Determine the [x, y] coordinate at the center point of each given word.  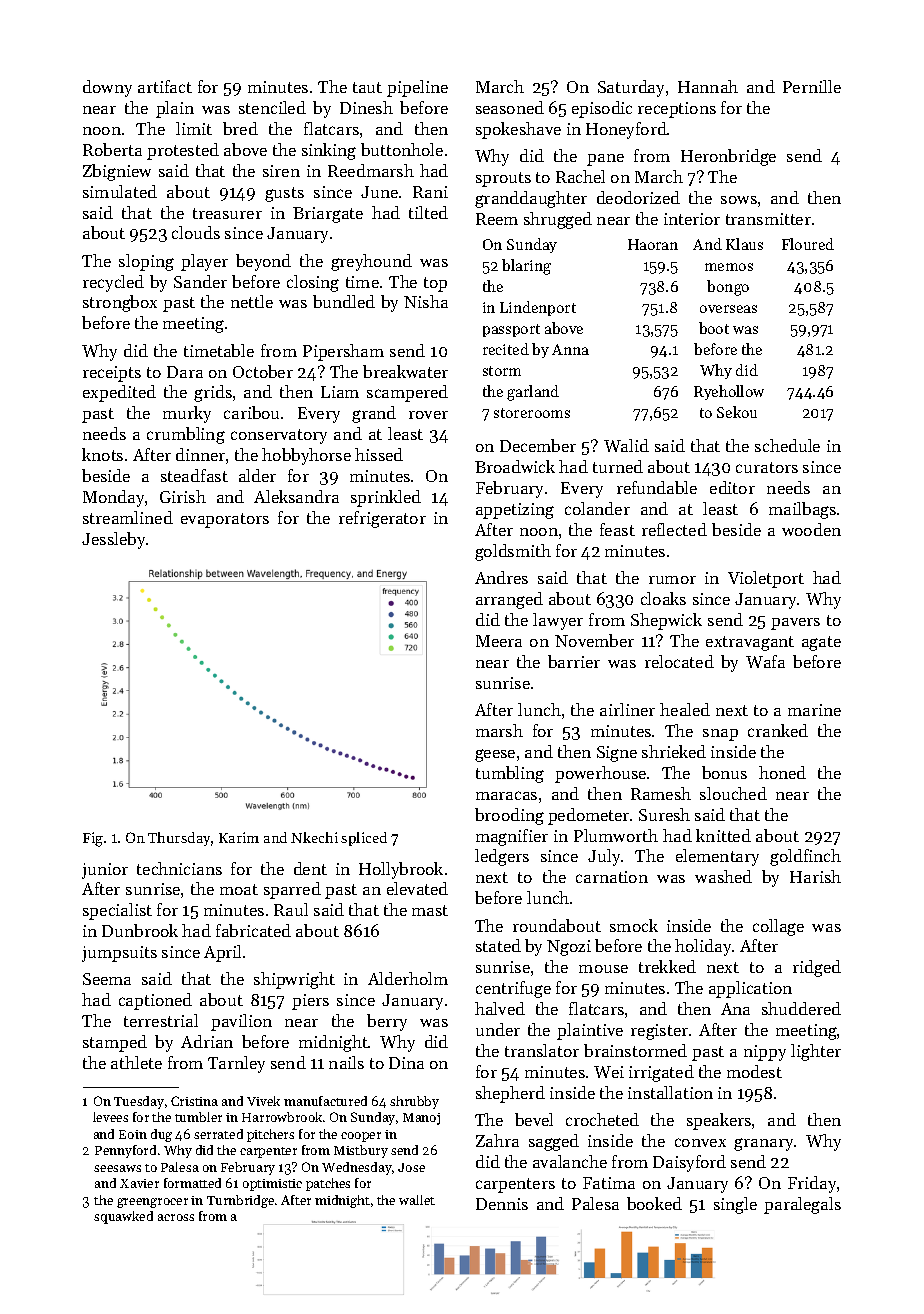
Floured [808, 244]
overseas [728, 309]
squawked [123, 1217]
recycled [113, 283]
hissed [379, 454]
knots [102, 454]
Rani [430, 192]
